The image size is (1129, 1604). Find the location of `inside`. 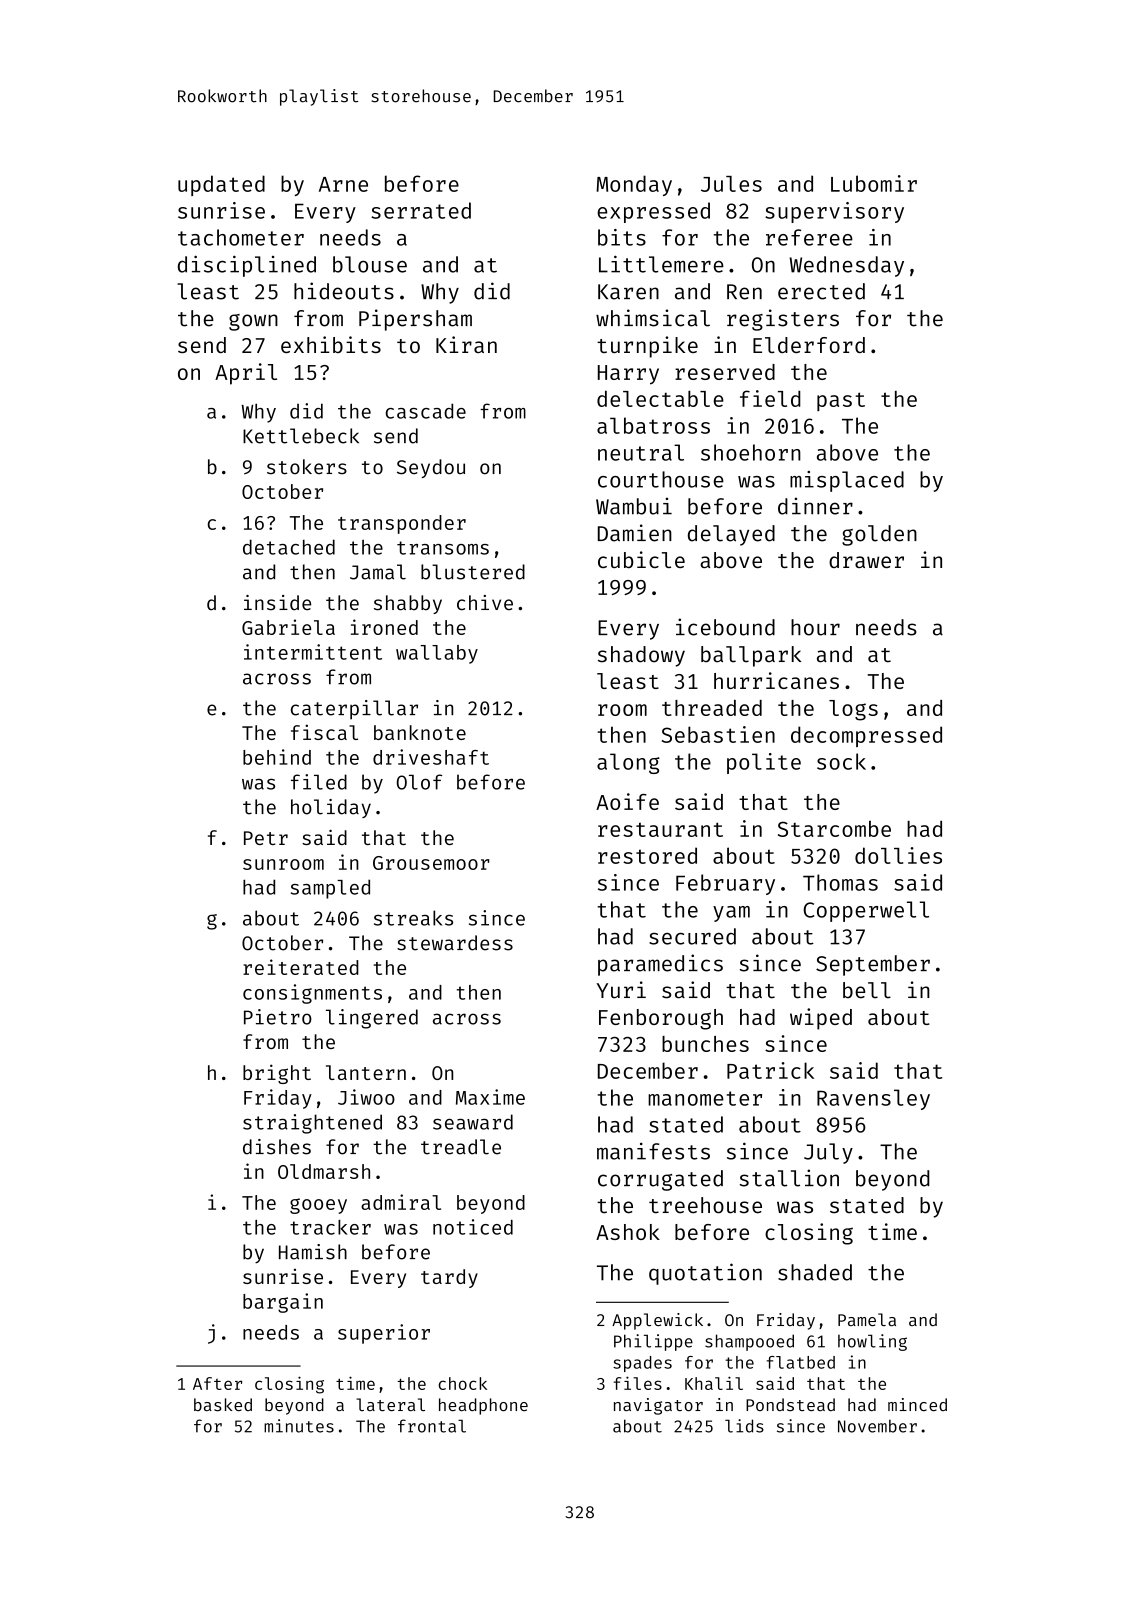

inside is located at coordinates (277, 603).
